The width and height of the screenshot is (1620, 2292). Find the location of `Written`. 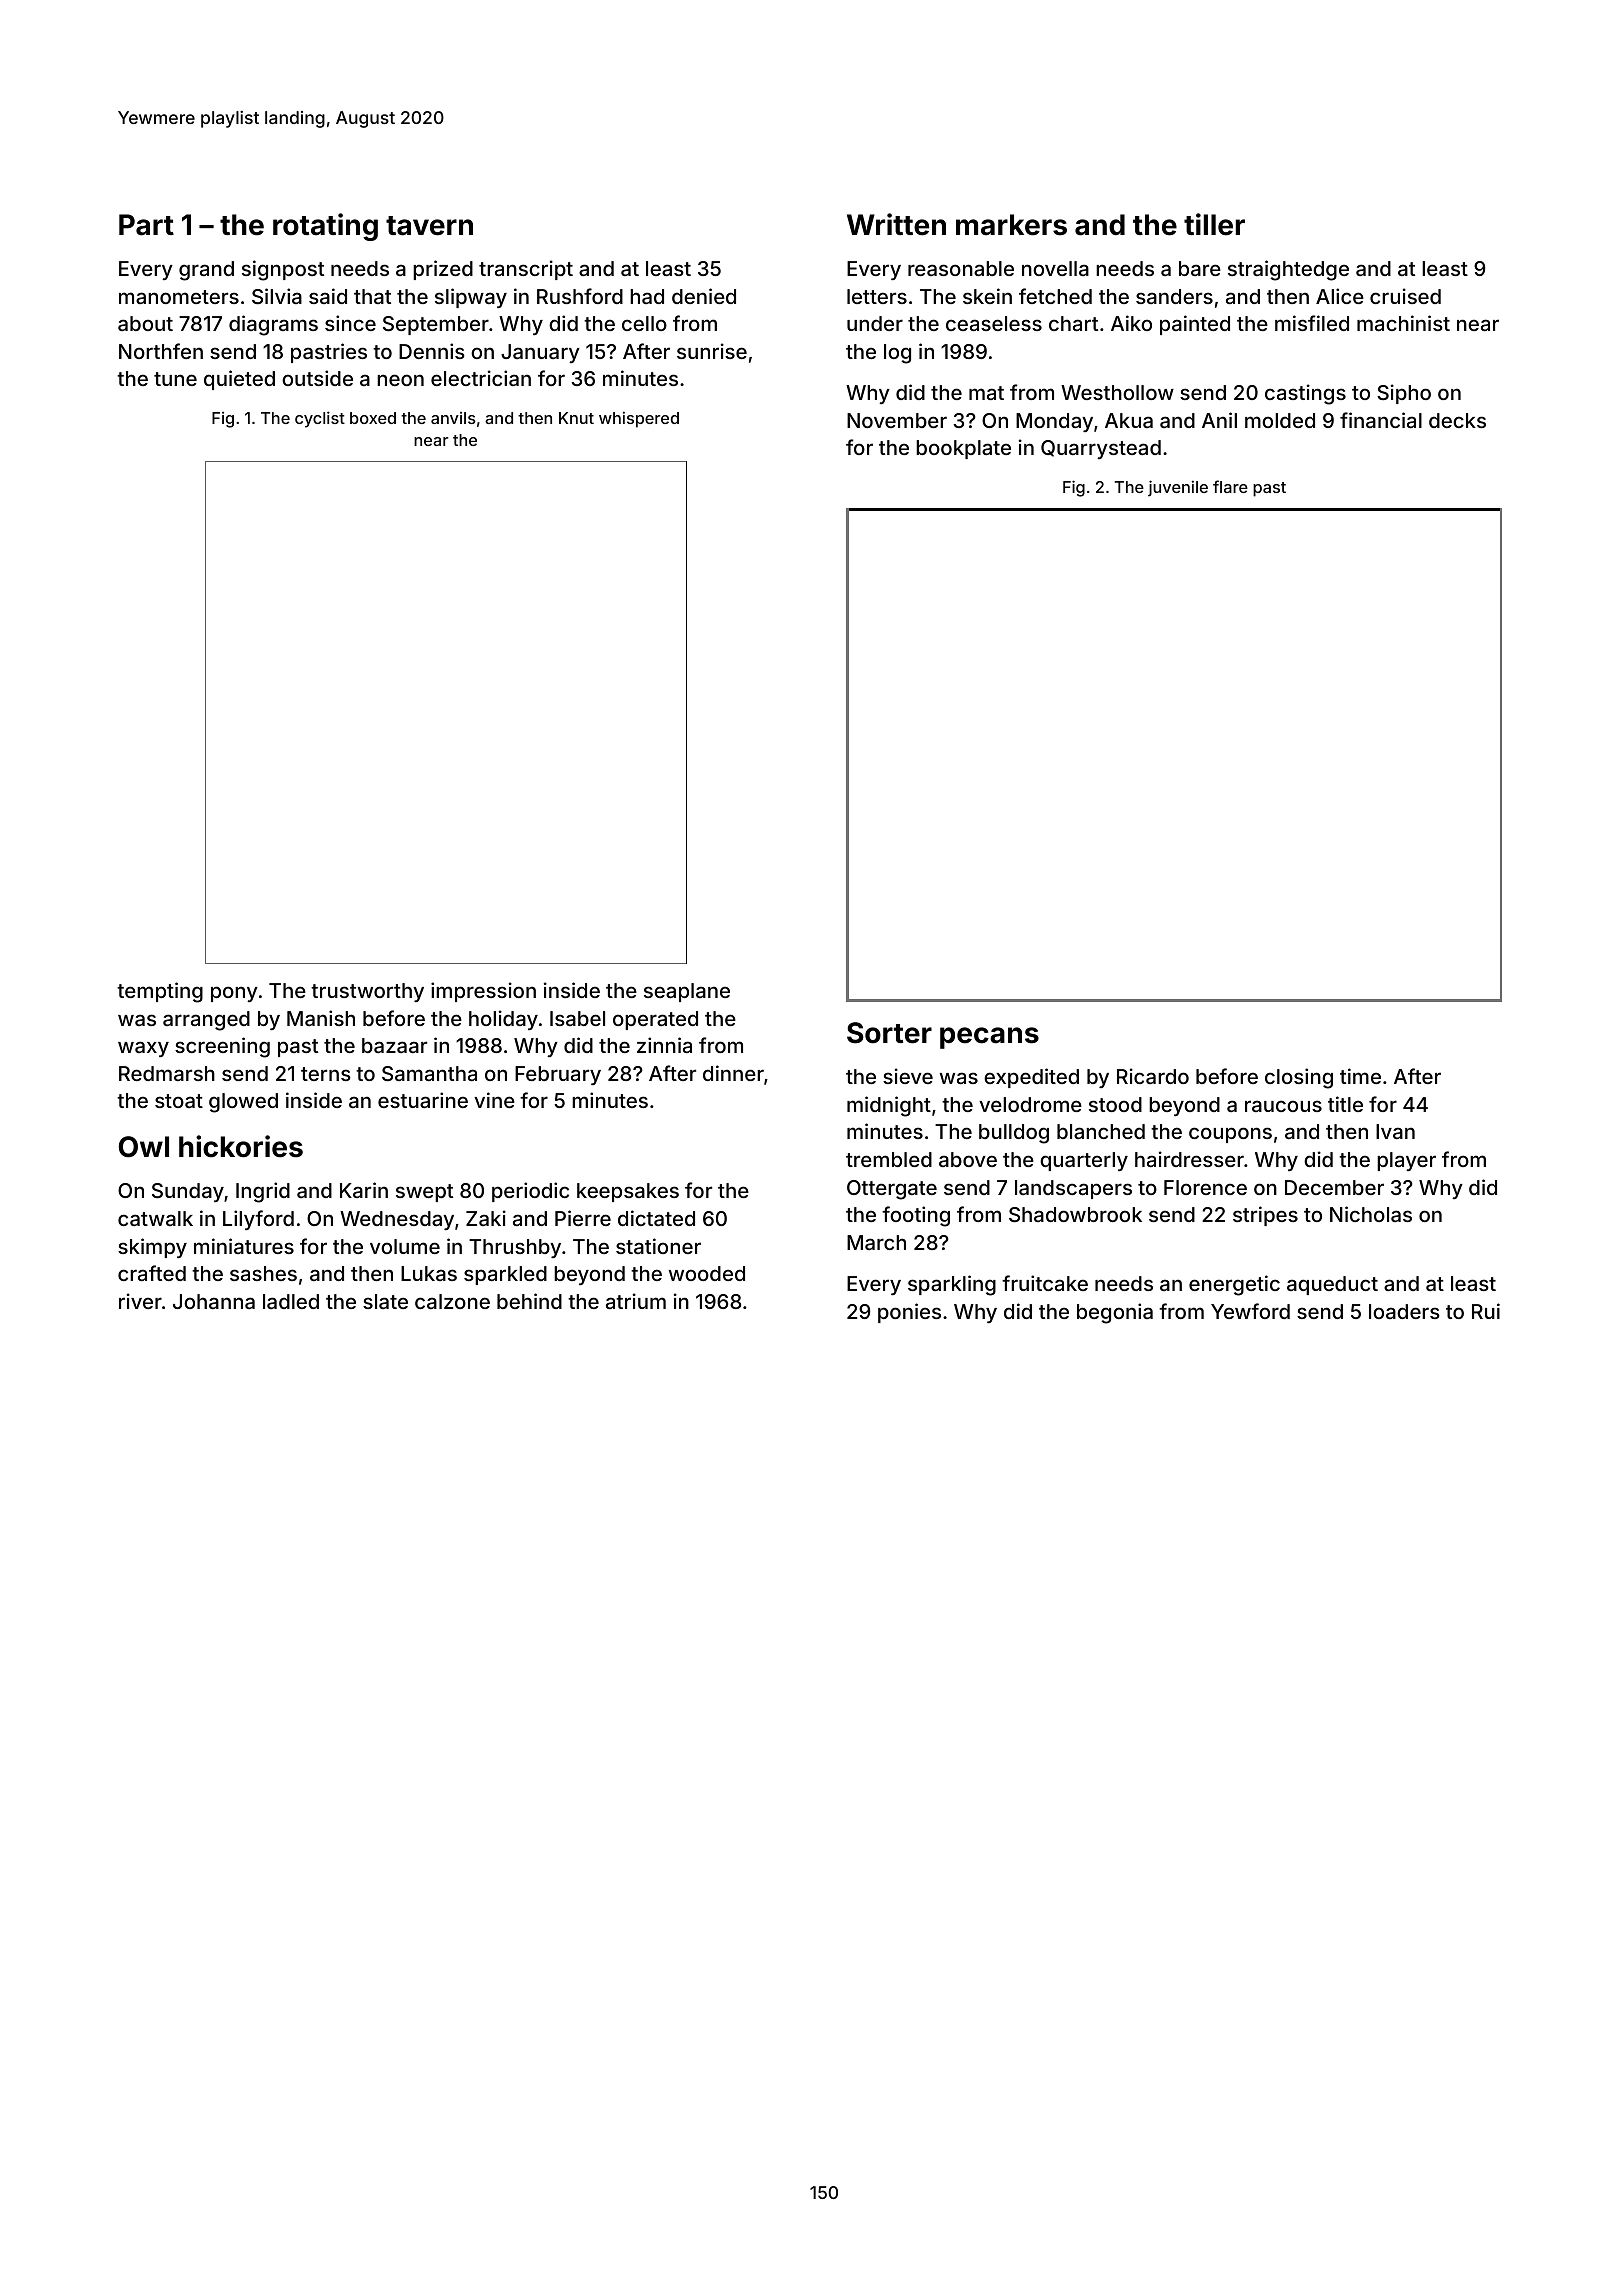

Written is located at coordinates (896, 224).
